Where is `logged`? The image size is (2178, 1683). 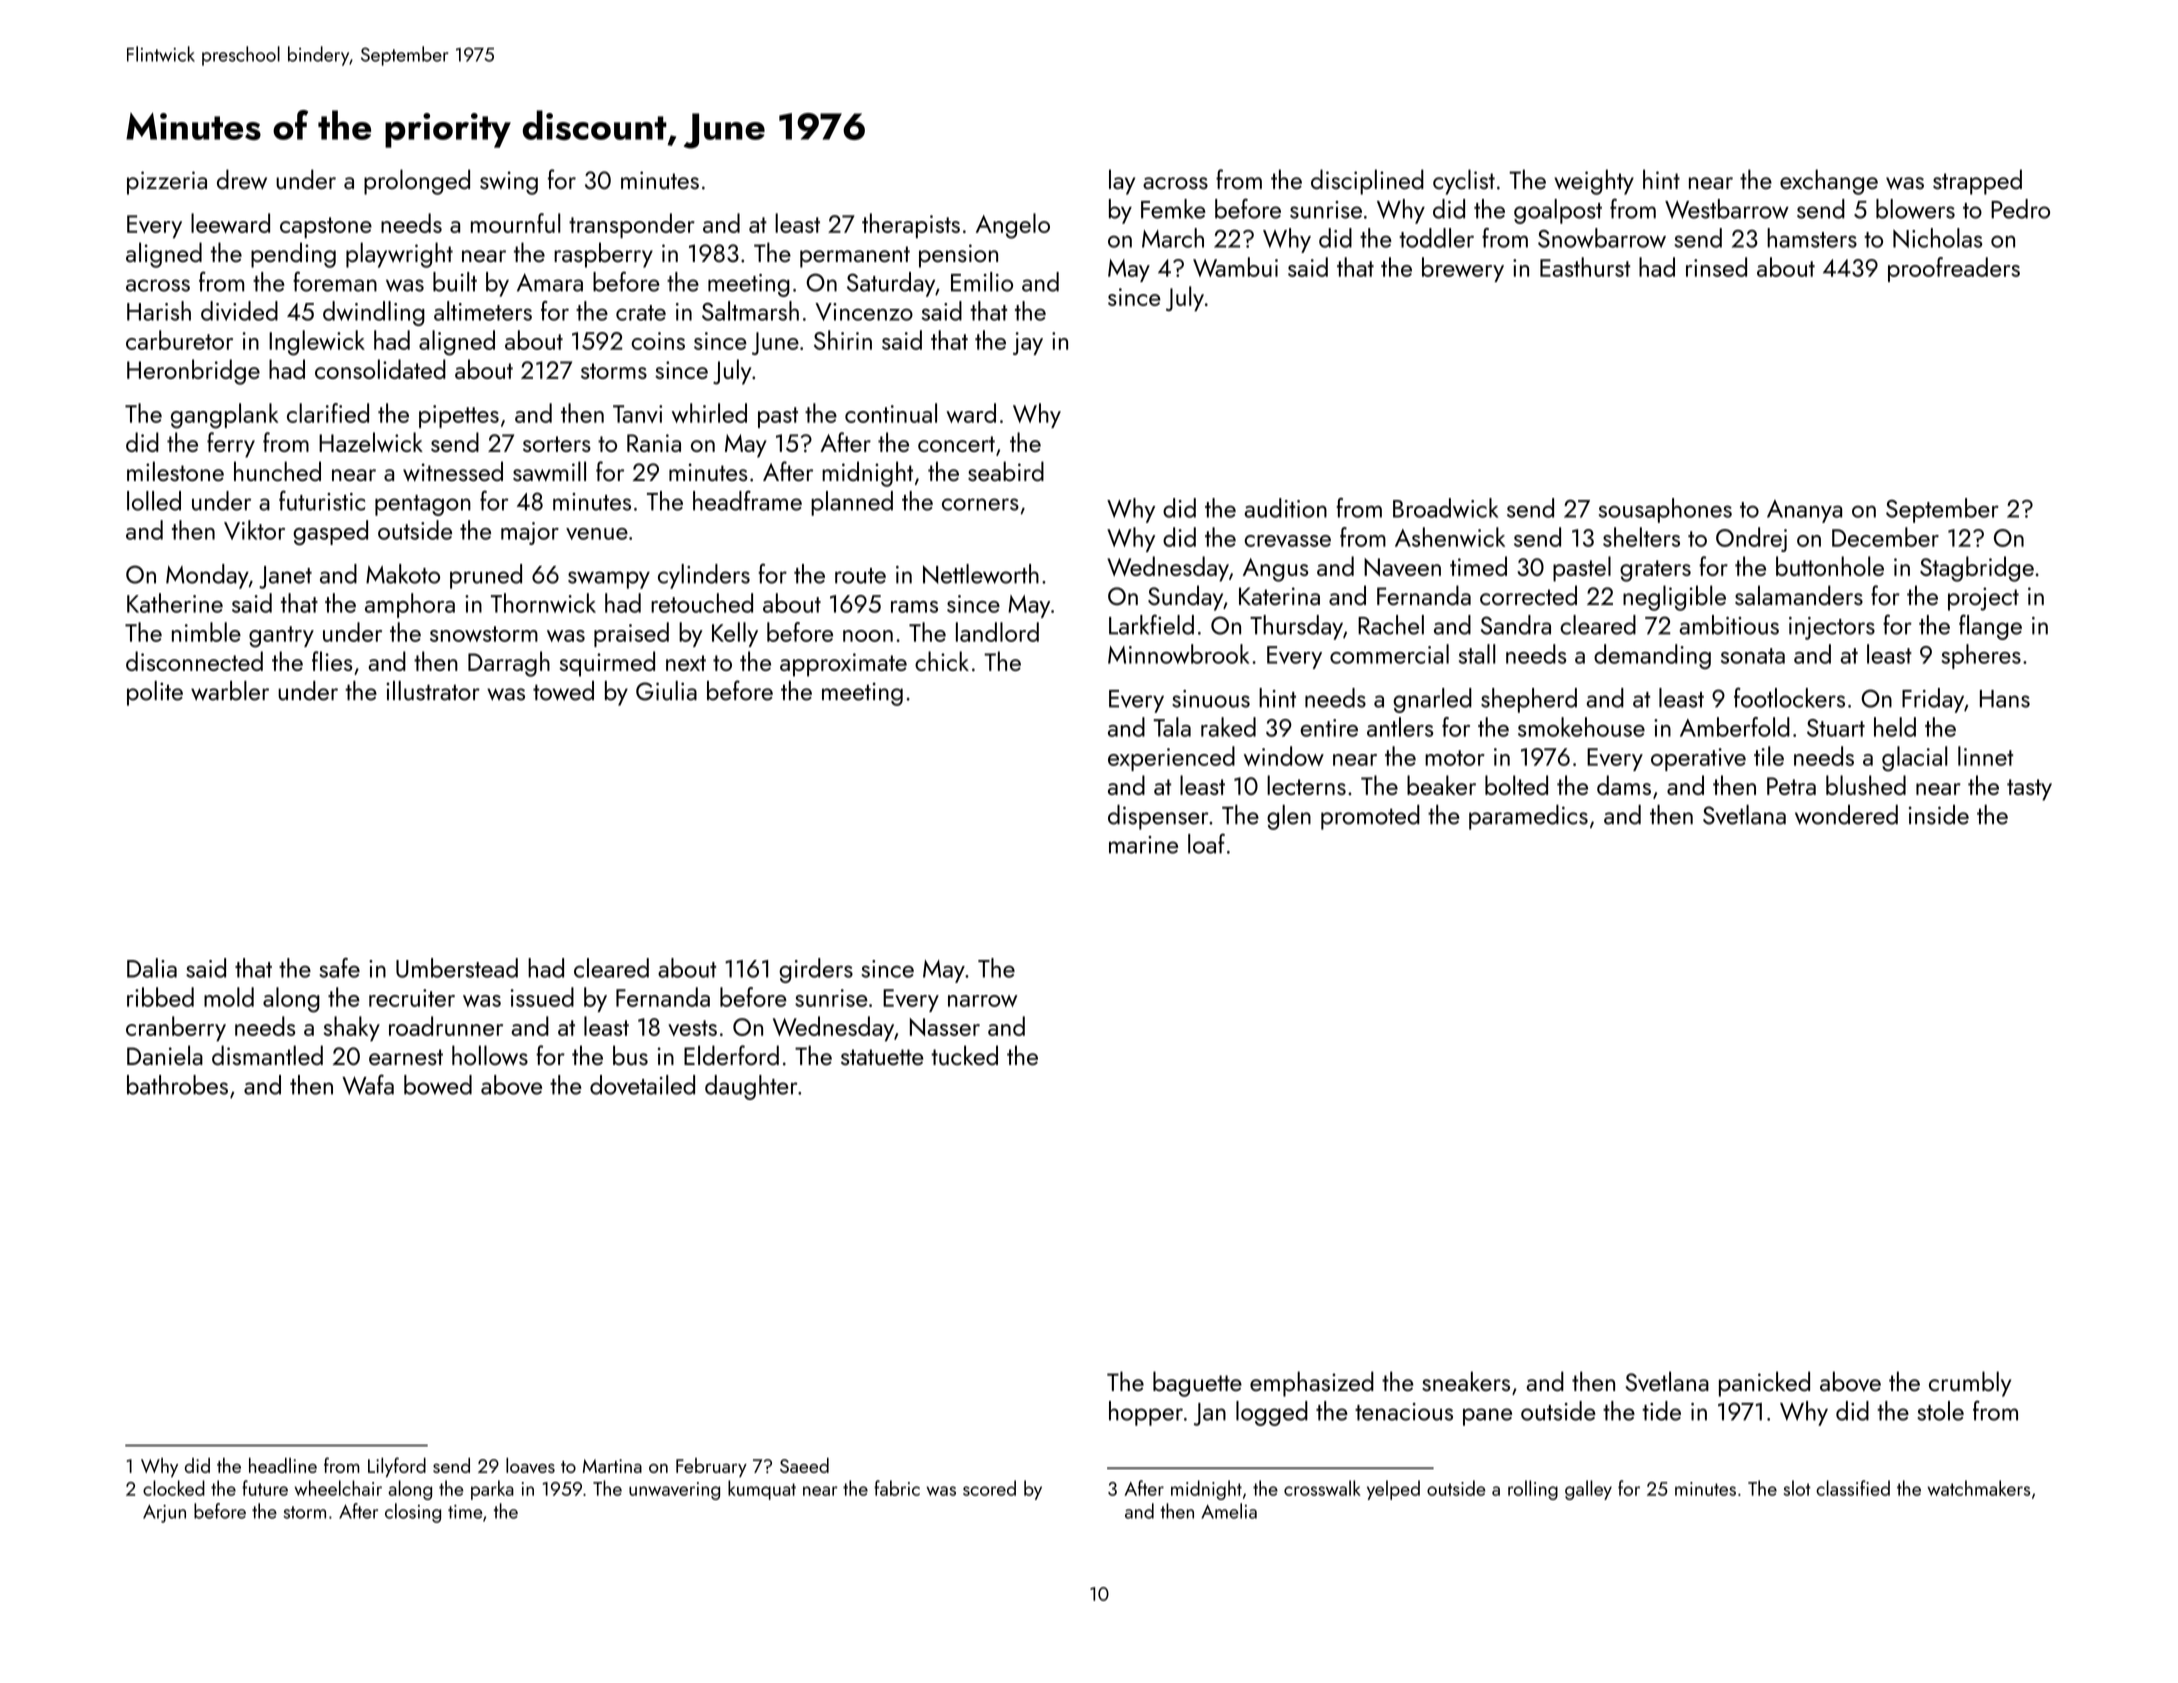 logged is located at coordinates (1272, 1413).
